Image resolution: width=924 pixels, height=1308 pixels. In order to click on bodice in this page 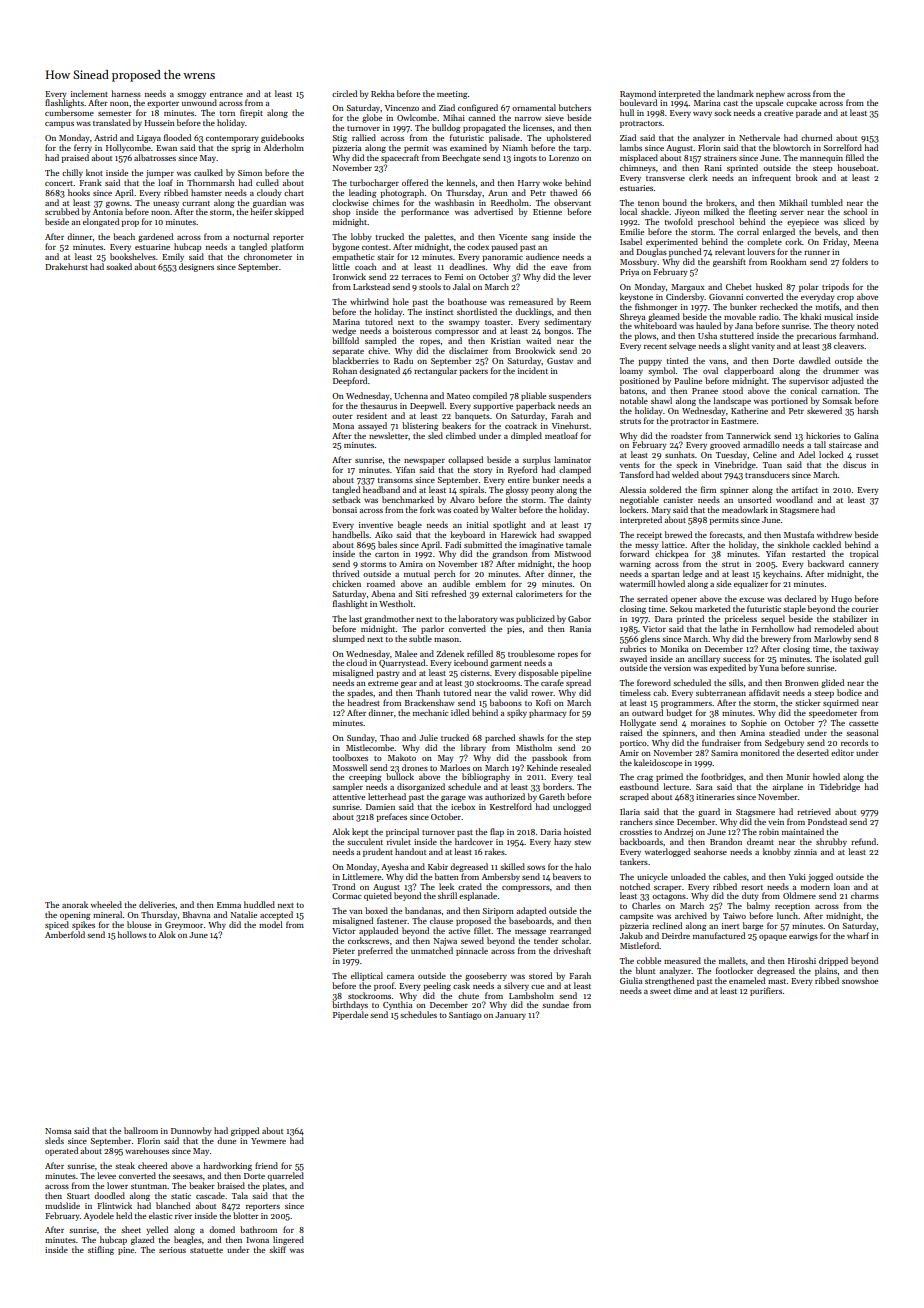, I will do `click(849, 692)`.
